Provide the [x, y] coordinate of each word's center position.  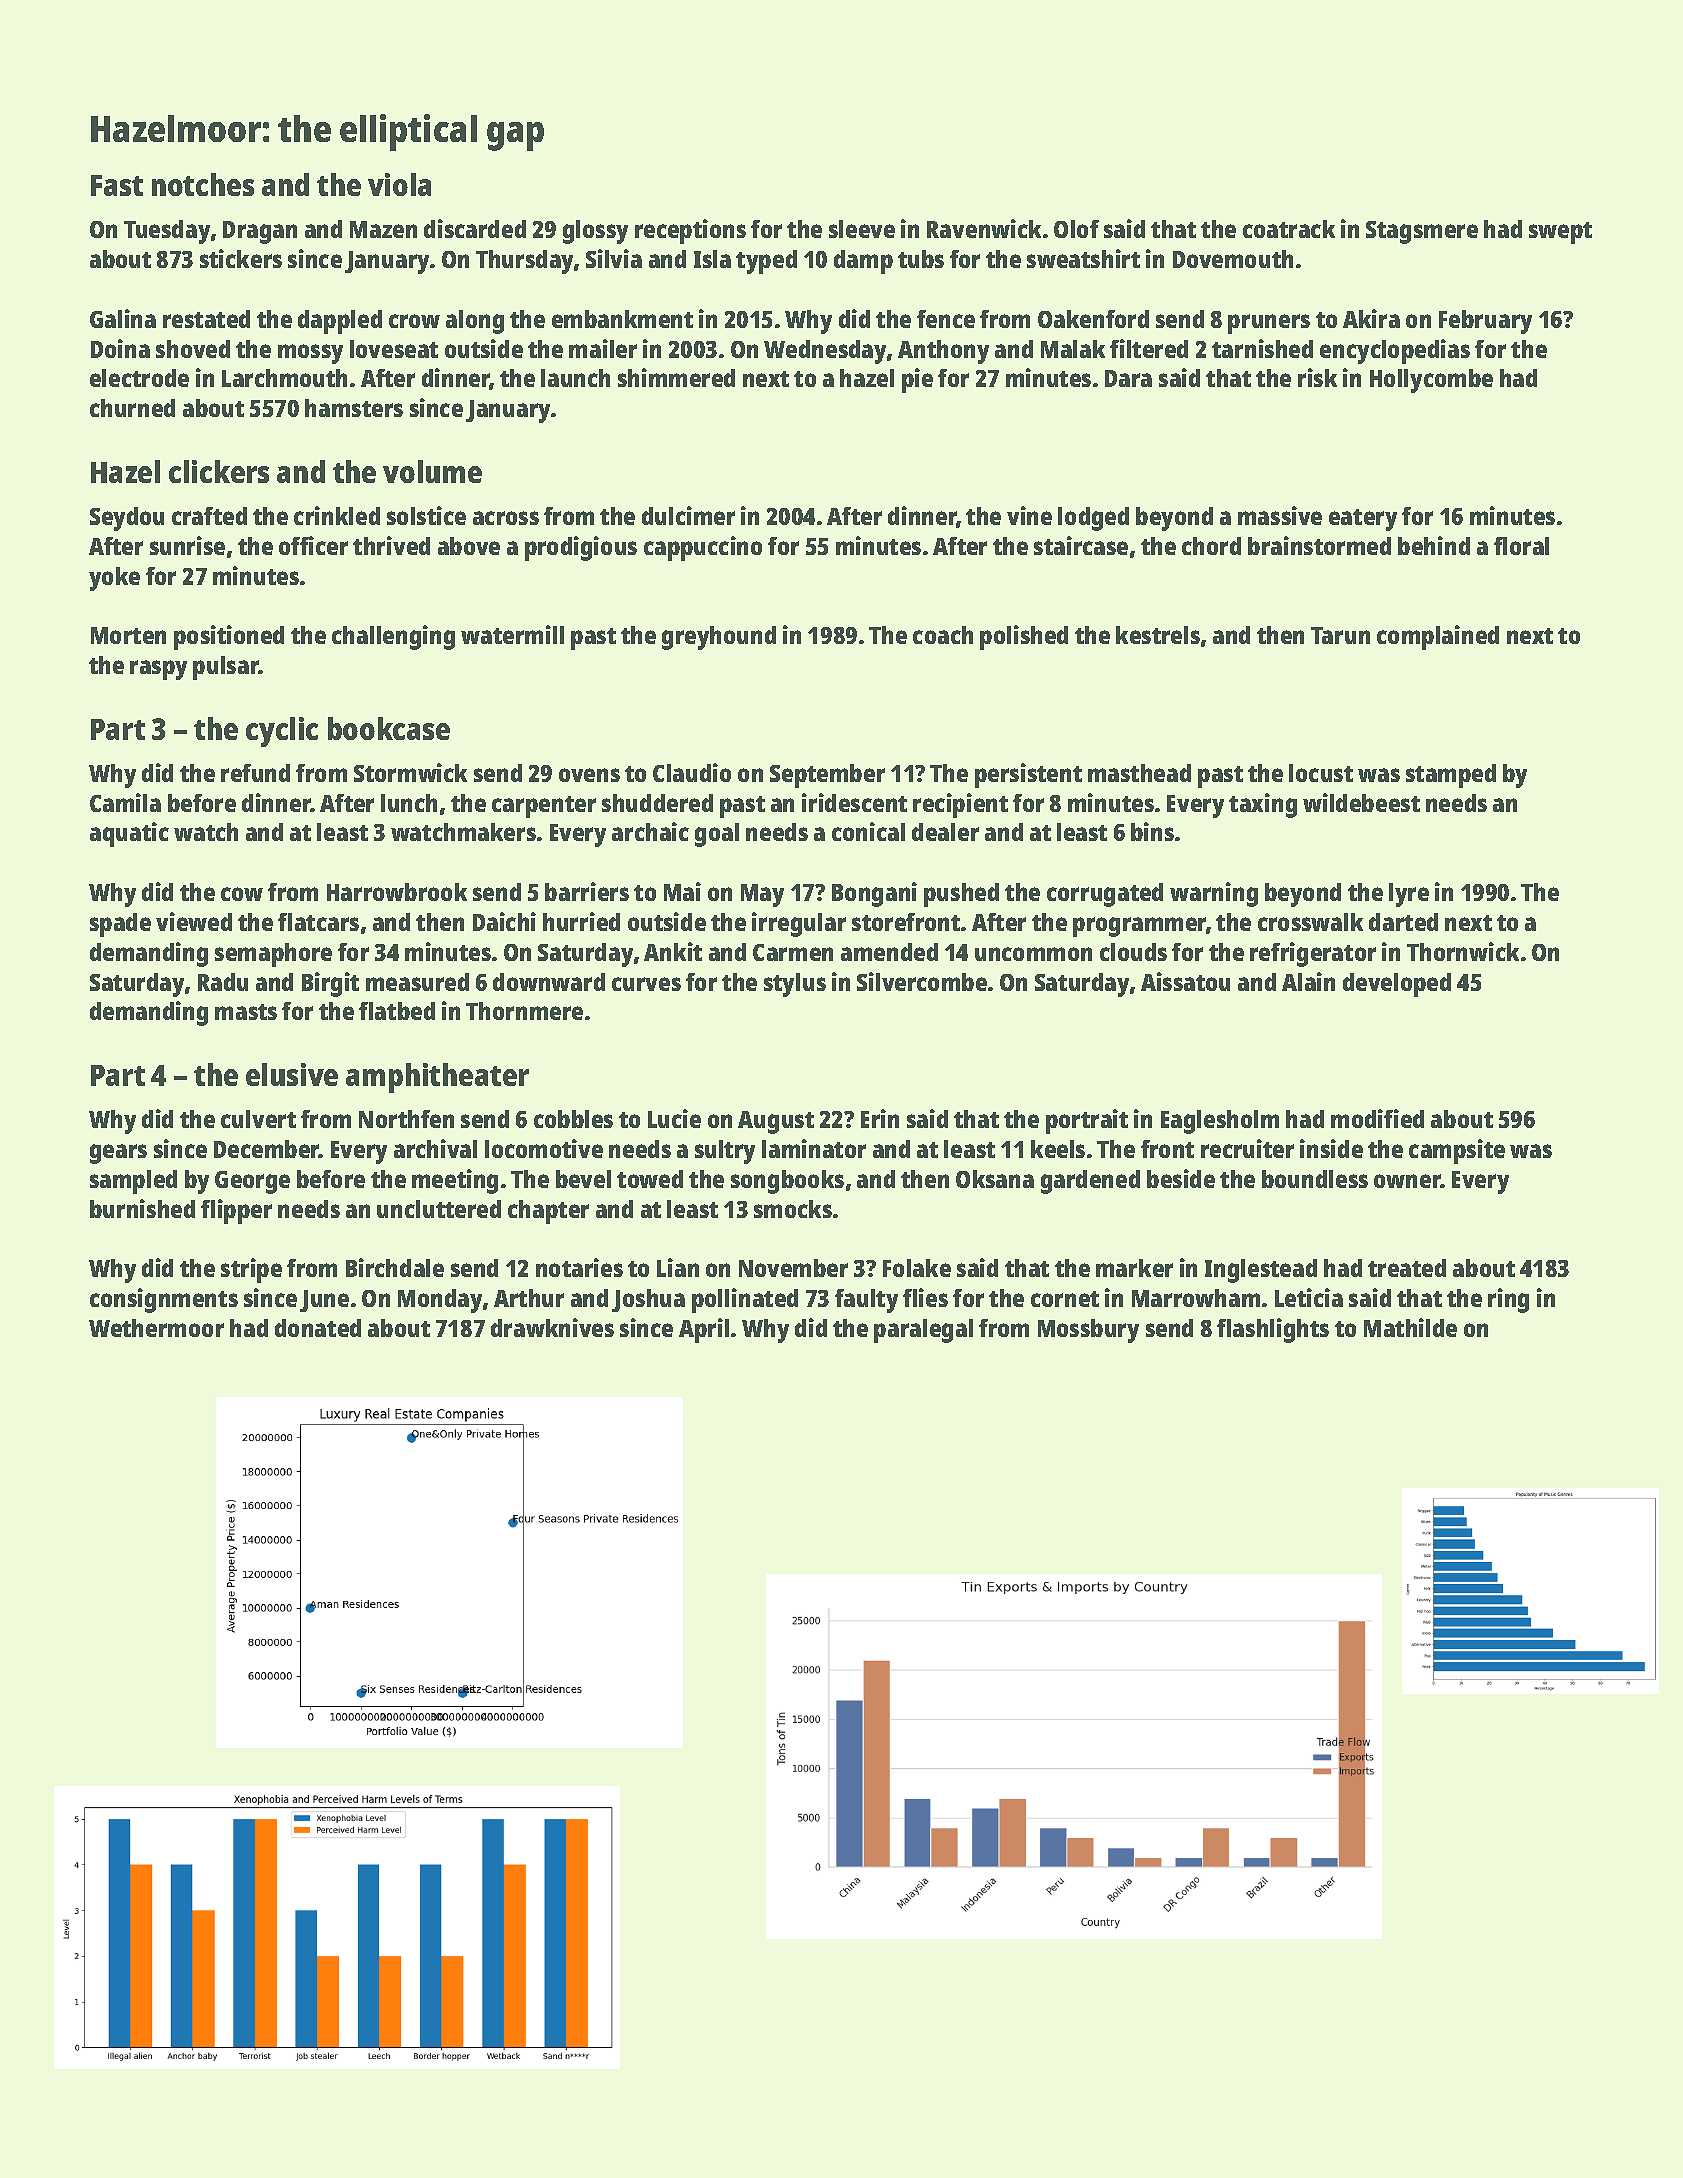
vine [1029, 515]
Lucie [674, 1118]
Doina [120, 348]
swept [1560, 233]
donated [318, 1328]
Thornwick [1463, 951]
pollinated [745, 1300]
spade [120, 925]
